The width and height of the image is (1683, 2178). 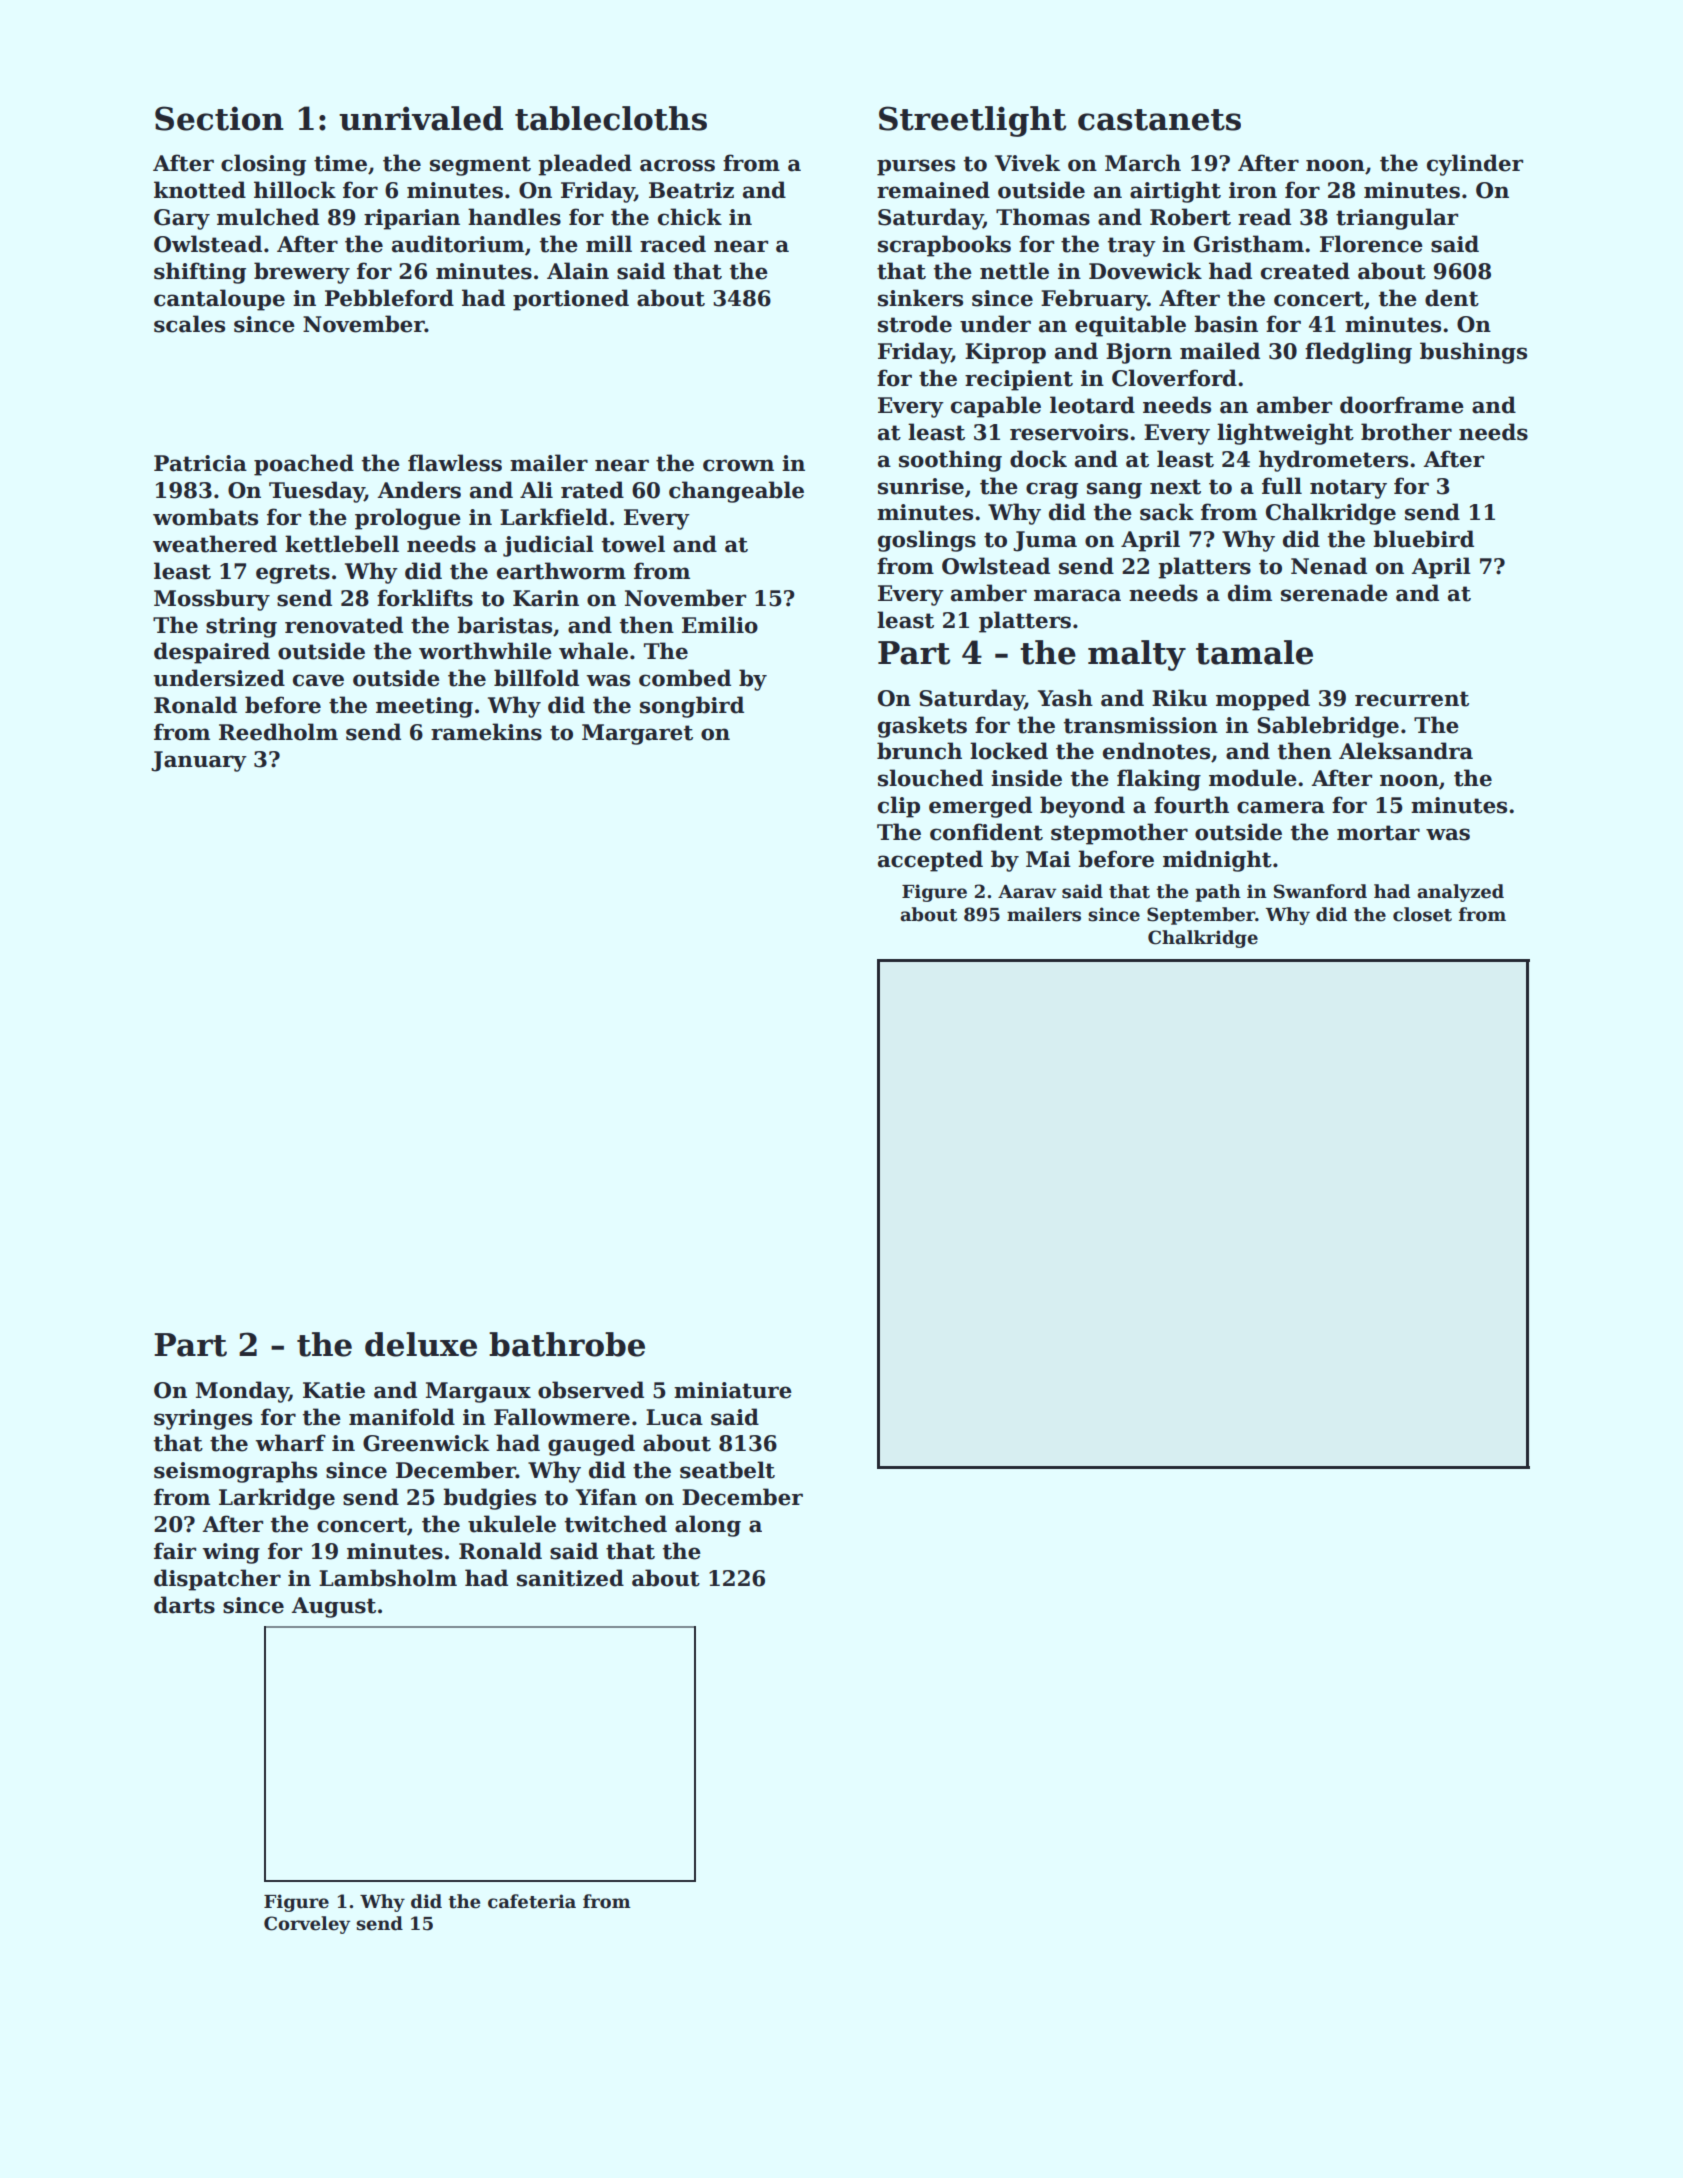 What do you see at coordinates (570, 1578) in the image?
I see `sanitized` at bounding box center [570, 1578].
